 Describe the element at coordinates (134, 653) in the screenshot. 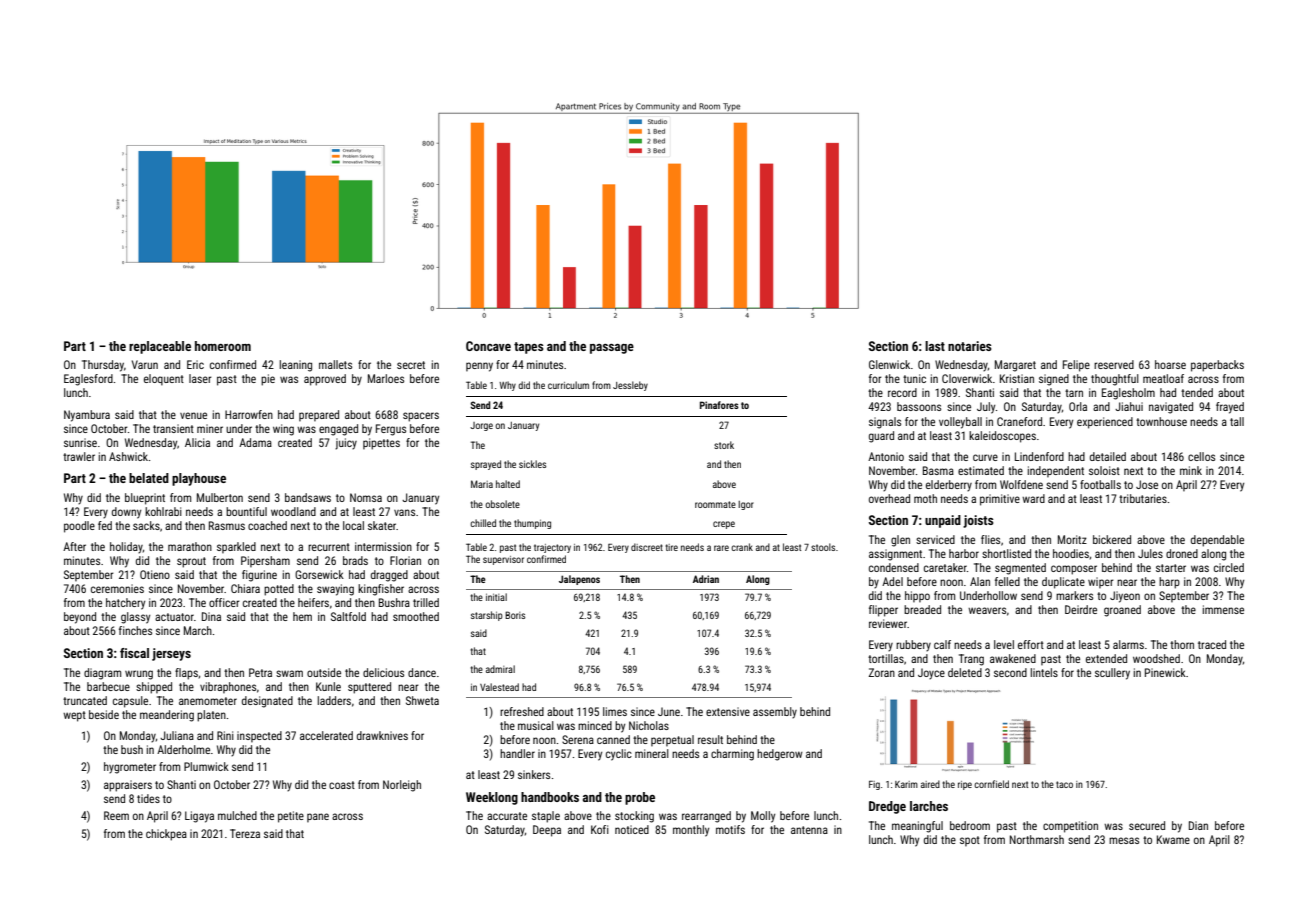

I see `fiscal` at that location.
